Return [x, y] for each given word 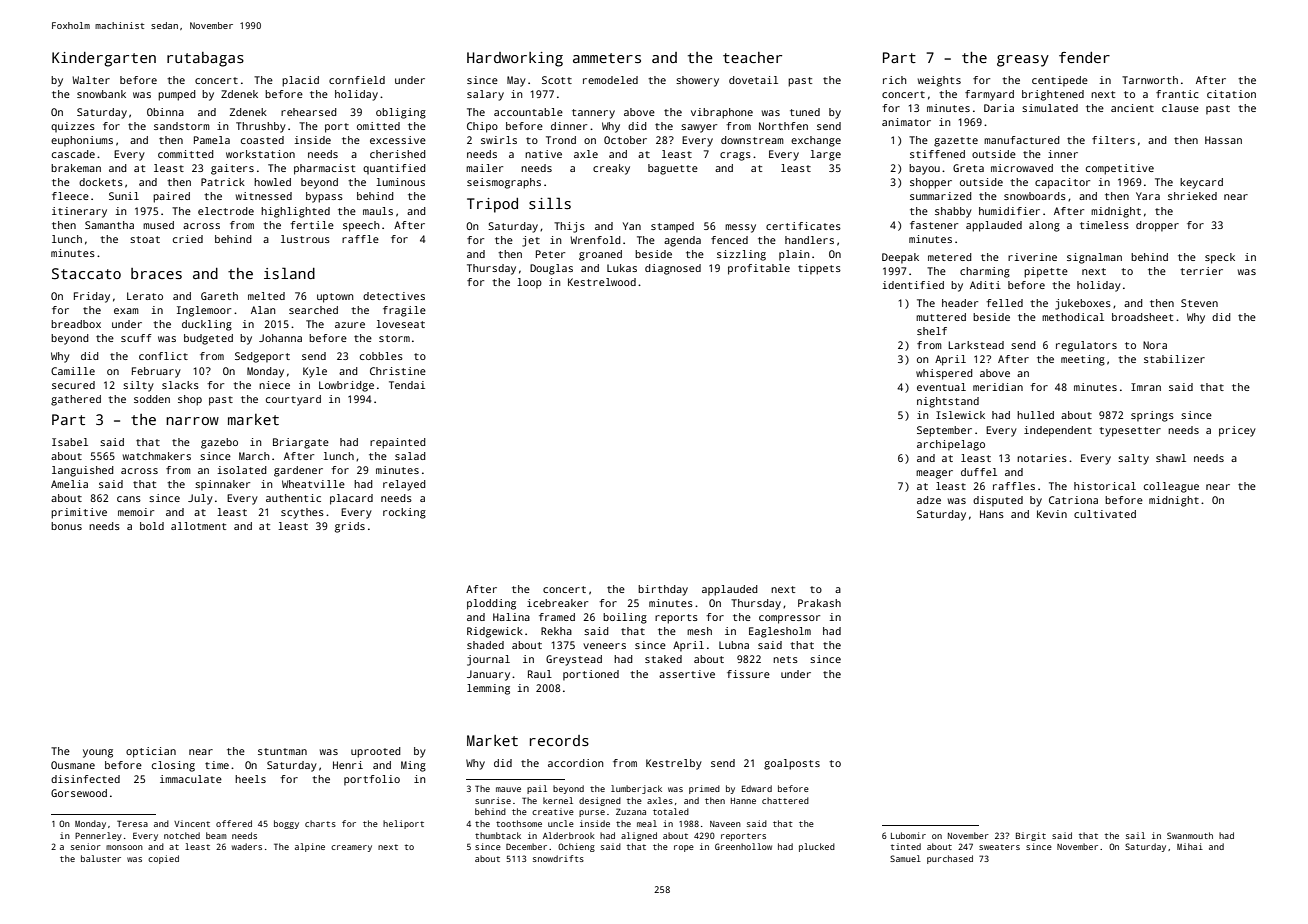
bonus [66, 526]
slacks [180, 385]
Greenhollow [743, 846]
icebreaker [557, 603]
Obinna [165, 112]
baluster [101, 858]
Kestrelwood [602, 282]
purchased [950, 859]
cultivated [1105, 514]
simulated [1050, 108]
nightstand [948, 402]
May [516, 81]
